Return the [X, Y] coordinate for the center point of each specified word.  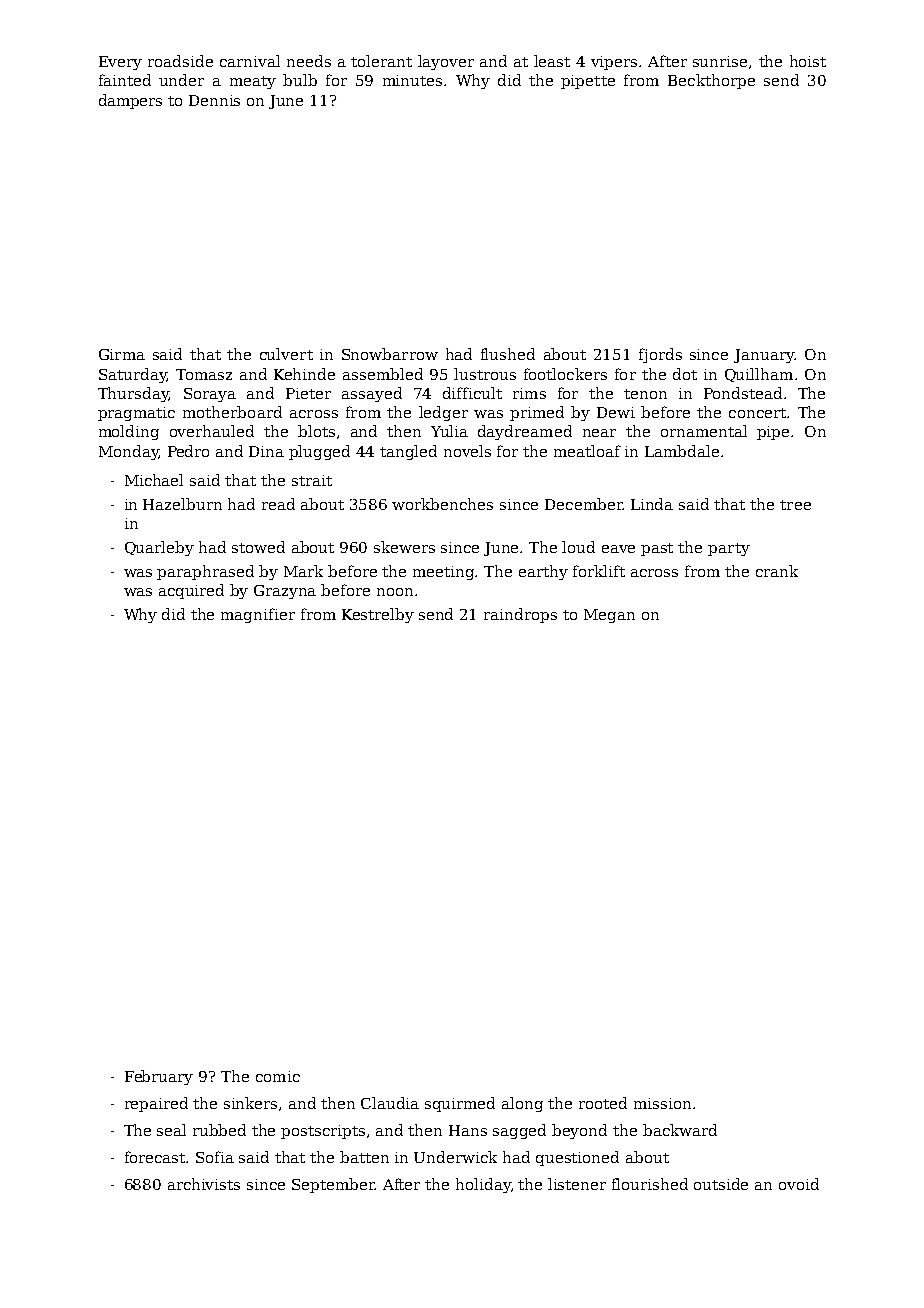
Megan [609, 616]
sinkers [250, 1103]
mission [662, 1103]
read [278, 504]
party [729, 549]
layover [446, 62]
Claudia [390, 1103]
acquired [191, 591]
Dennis [214, 100]
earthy [543, 572]
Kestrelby [378, 615]
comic [278, 1076]
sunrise [720, 61]
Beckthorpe [711, 81]
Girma [122, 354]
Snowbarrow [390, 354]
